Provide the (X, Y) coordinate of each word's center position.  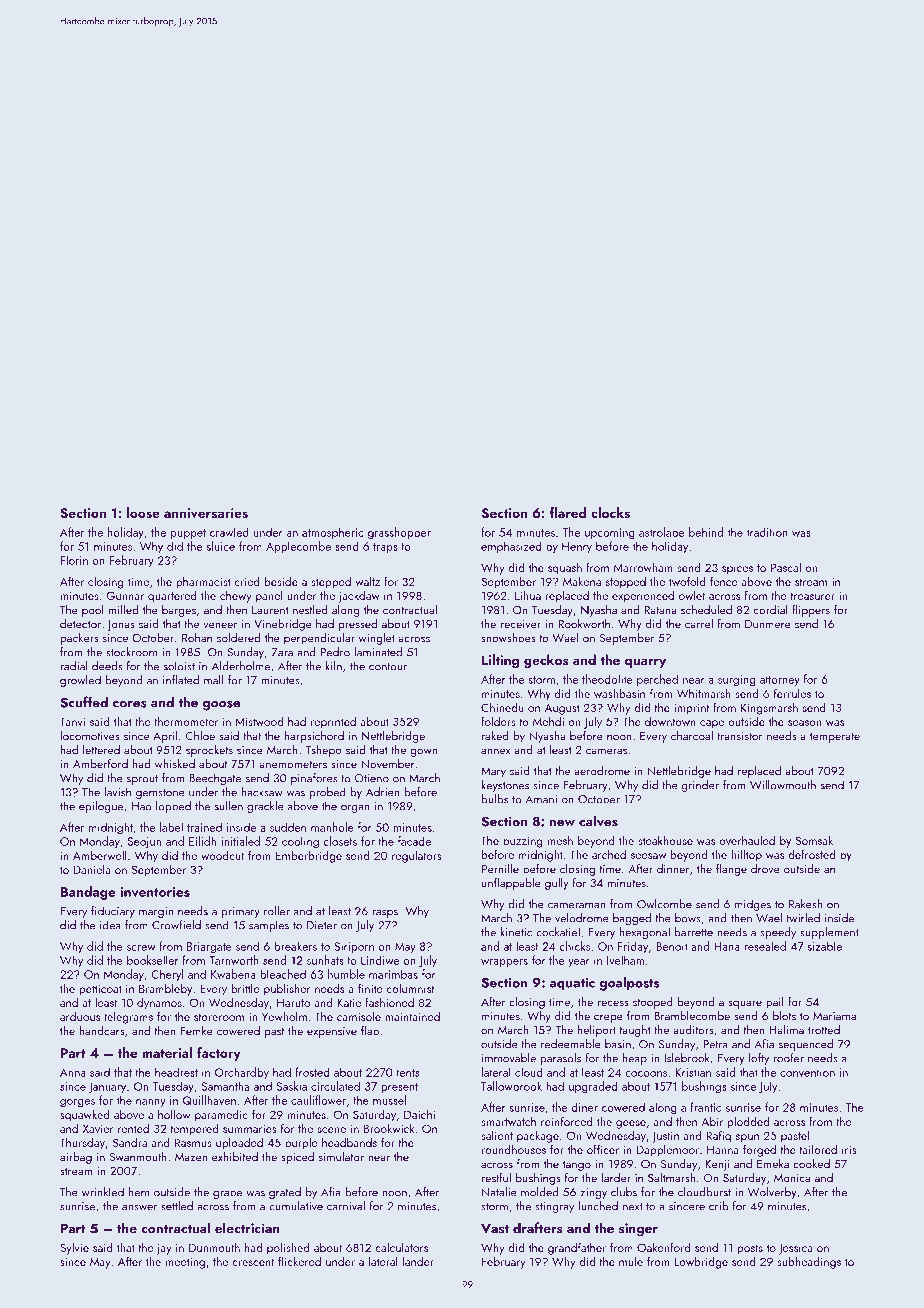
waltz (367, 581)
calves (598, 821)
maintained (412, 1016)
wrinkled (103, 1192)
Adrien (383, 792)
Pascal (786, 567)
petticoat (100, 990)
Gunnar (125, 595)
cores (130, 704)
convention (807, 1072)
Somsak (814, 840)
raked (495, 735)
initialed (240, 841)
